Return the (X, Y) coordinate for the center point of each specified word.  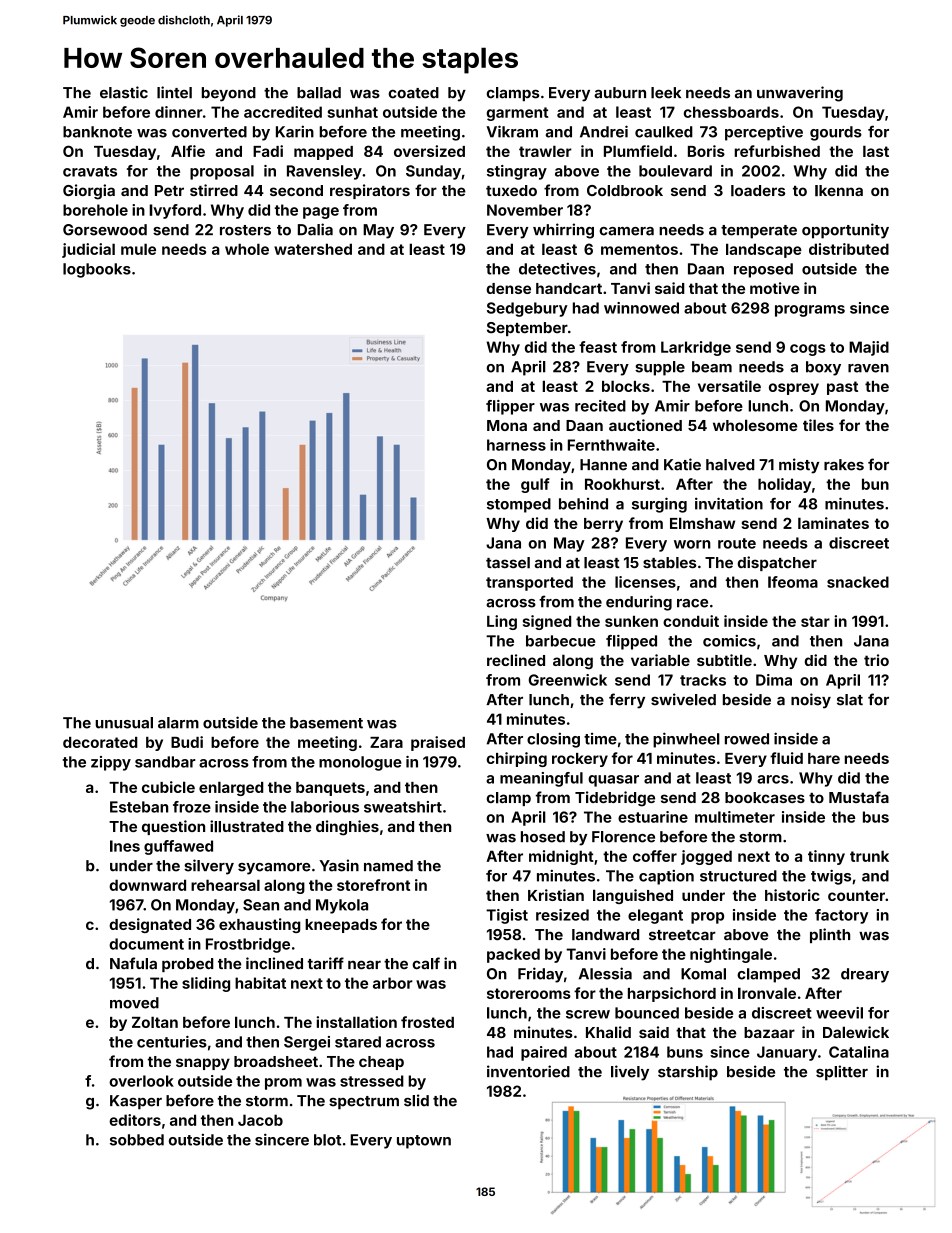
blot (327, 1140)
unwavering (800, 94)
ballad (319, 93)
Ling (502, 622)
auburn (620, 93)
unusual (124, 723)
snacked (858, 582)
